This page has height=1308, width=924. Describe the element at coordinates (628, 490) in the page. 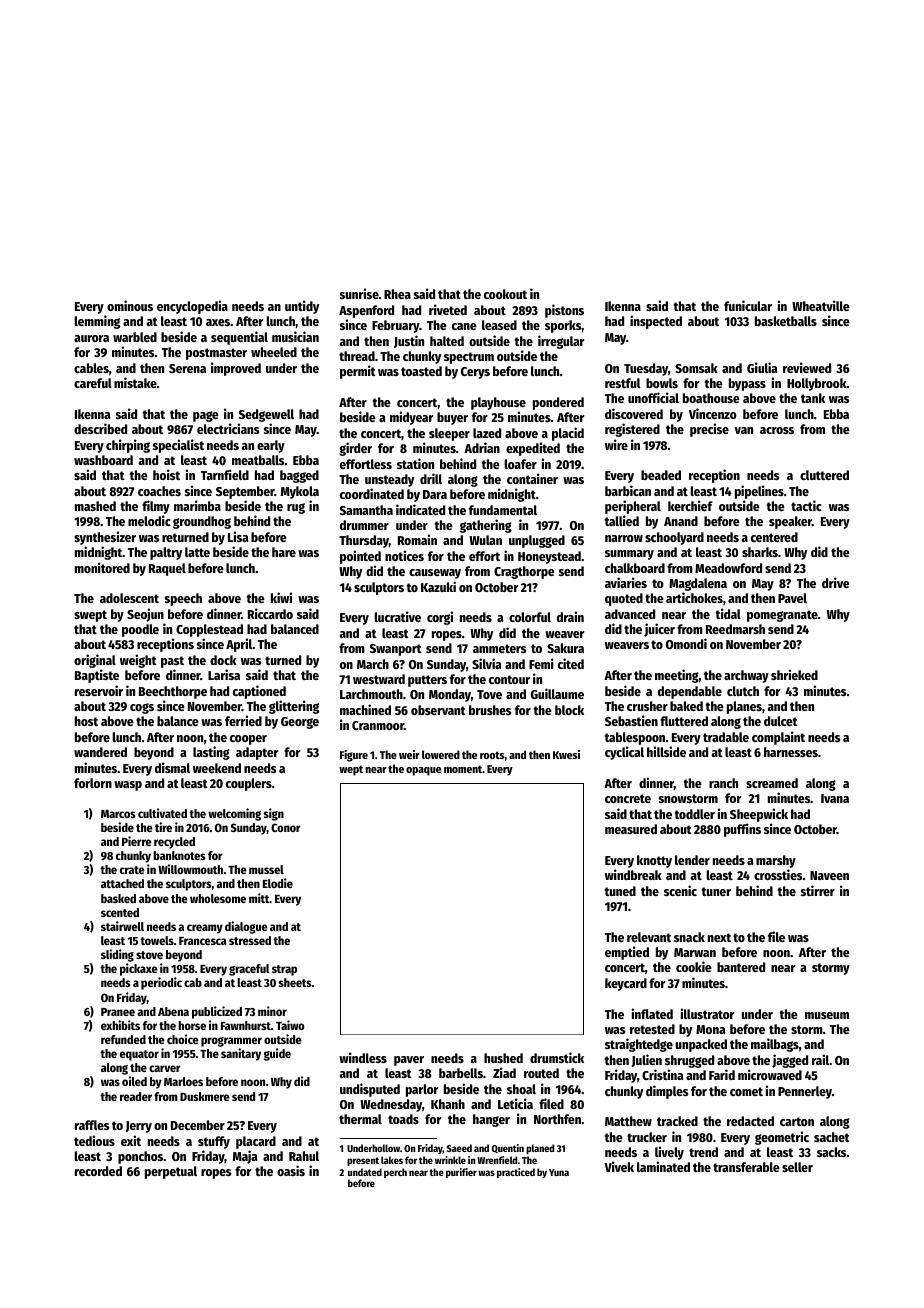

I see `barbican` at that location.
